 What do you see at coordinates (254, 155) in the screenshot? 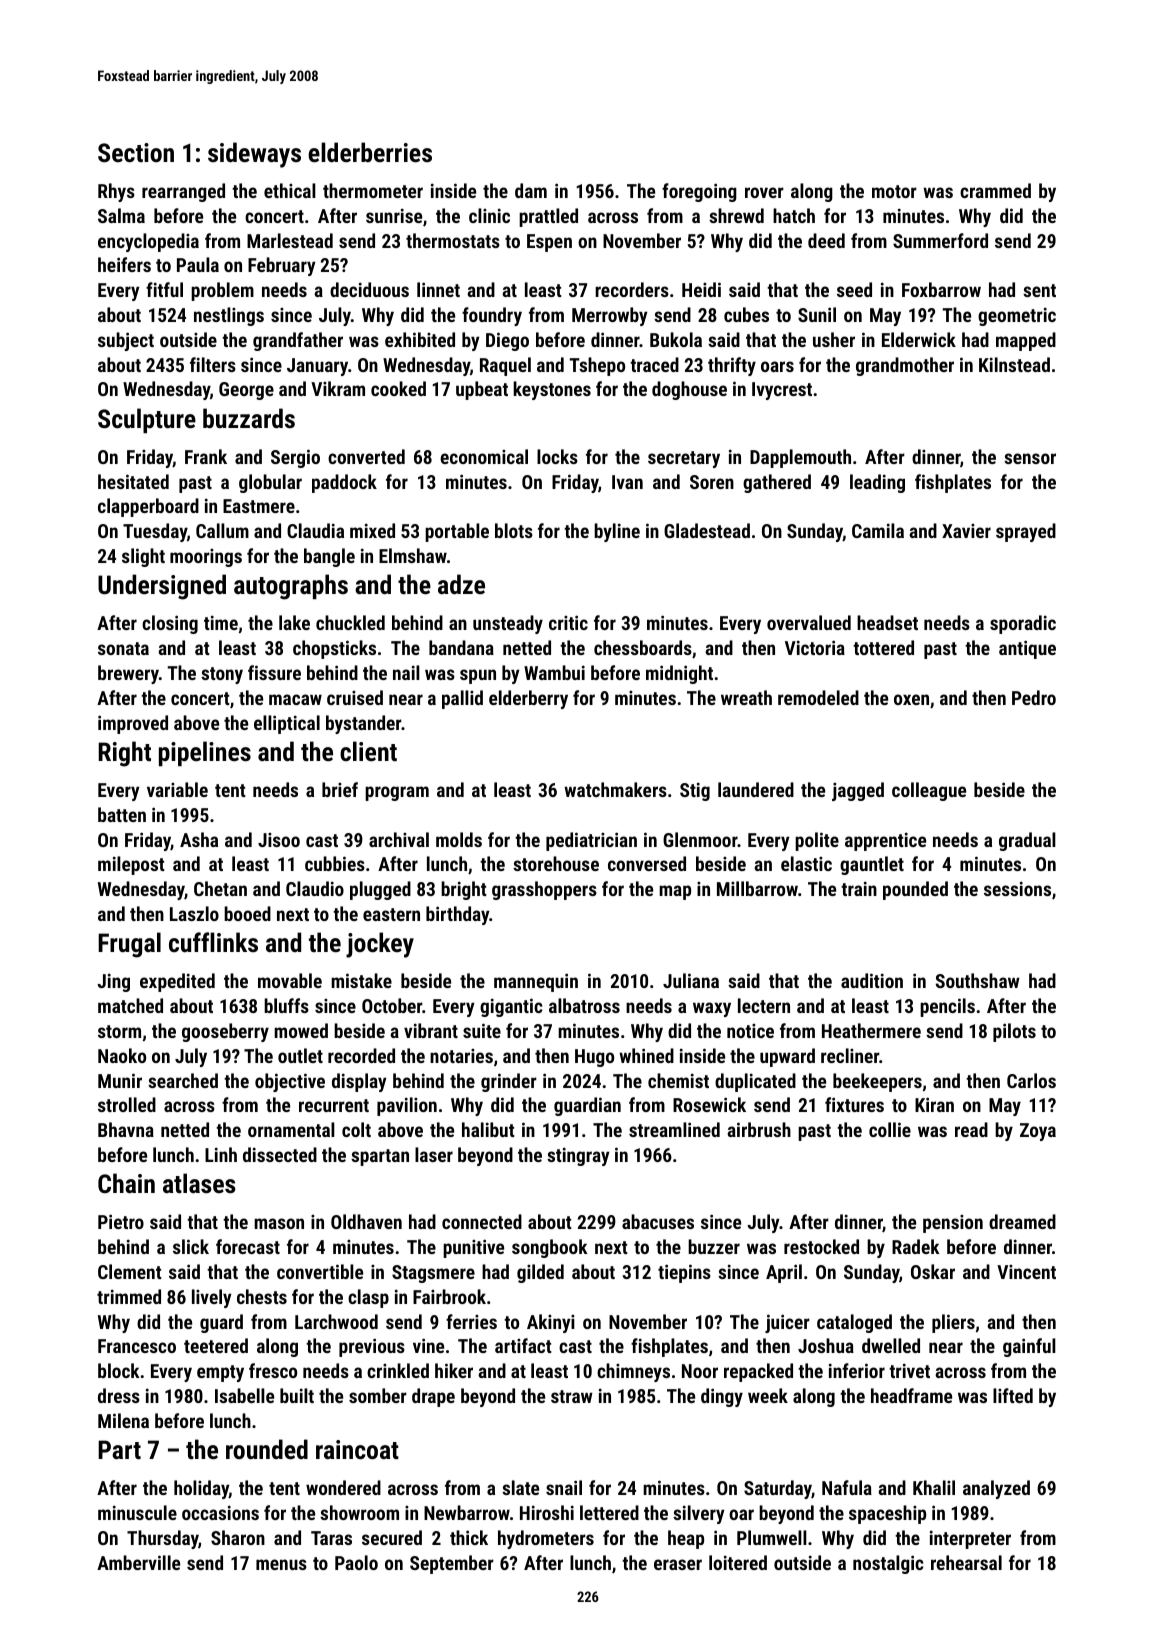
I see `sideways` at bounding box center [254, 155].
